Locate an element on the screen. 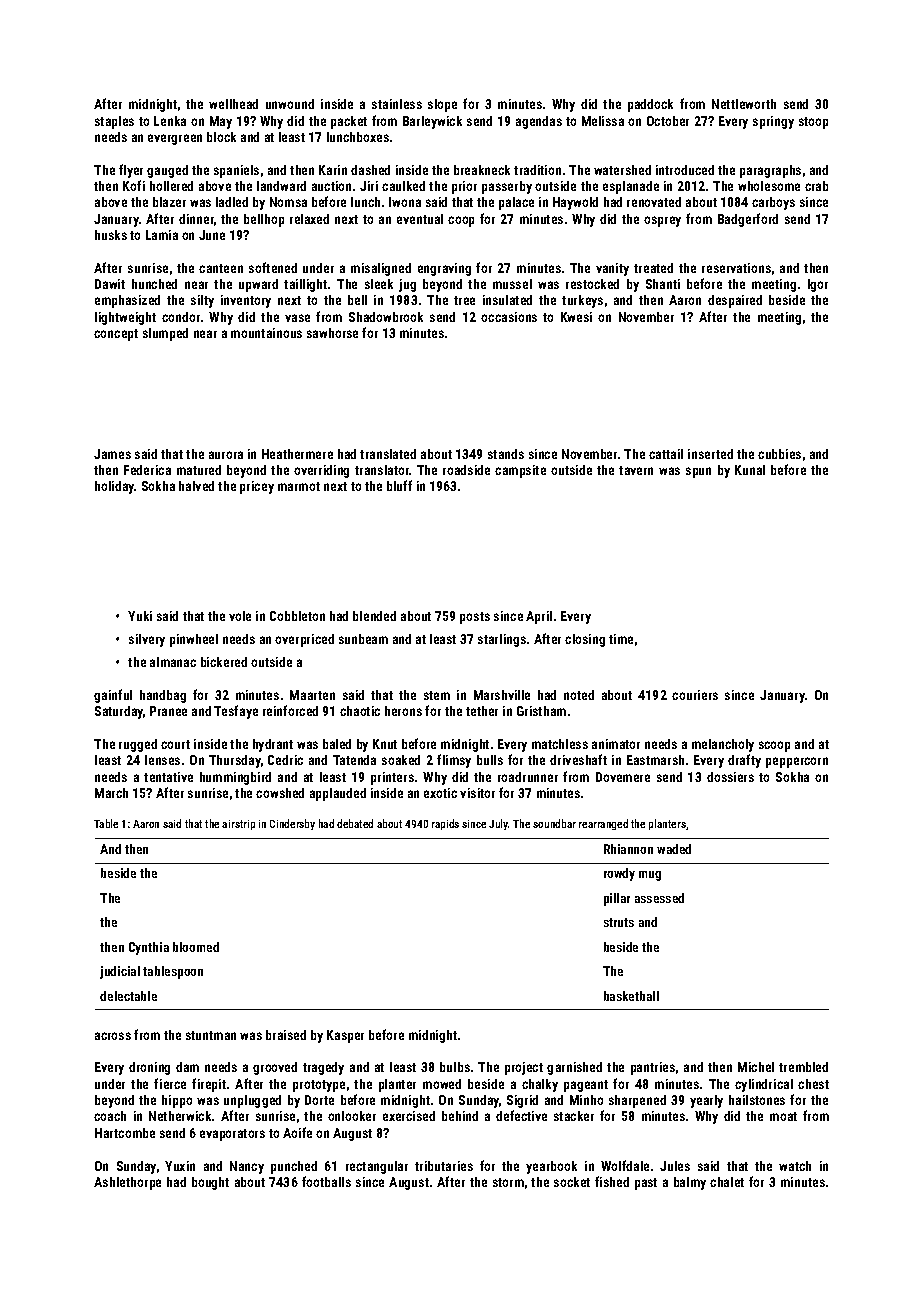 This screenshot has width=924, height=1308. Nettleworth is located at coordinates (744, 104).
